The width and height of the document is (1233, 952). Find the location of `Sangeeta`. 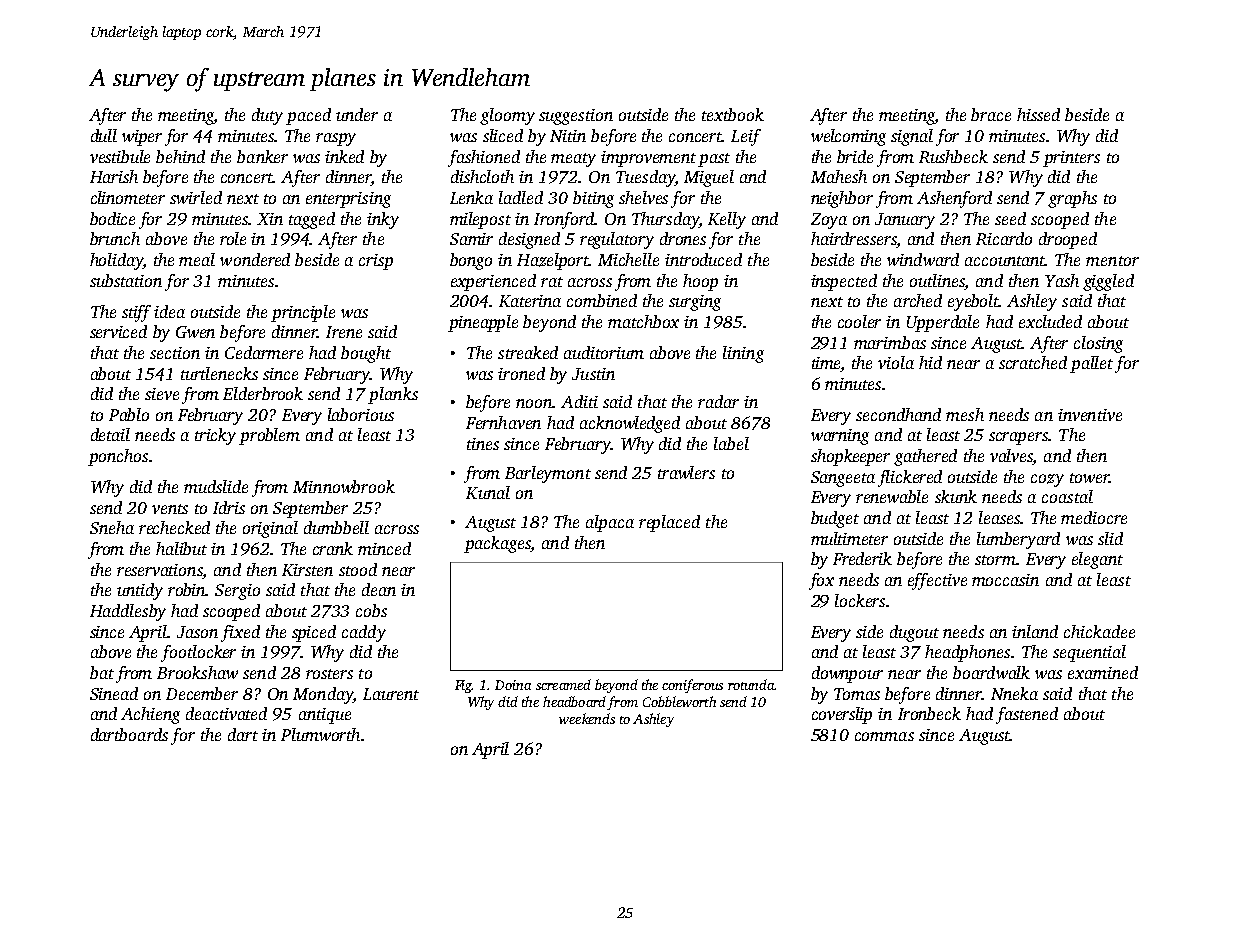

Sangeeta is located at coordinates (843, 479).
